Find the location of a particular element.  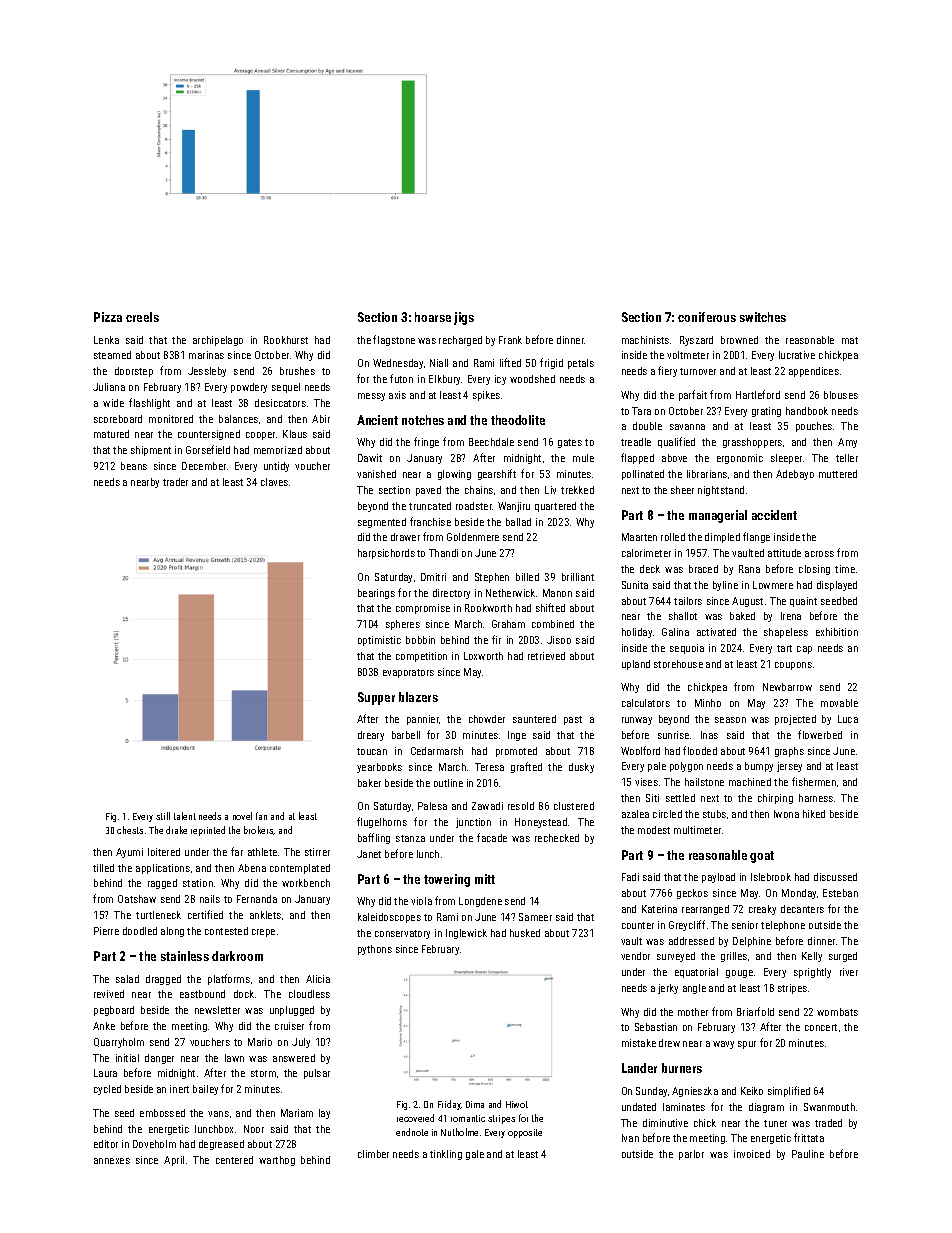

sleeper is located at coordinates (786, 459).
